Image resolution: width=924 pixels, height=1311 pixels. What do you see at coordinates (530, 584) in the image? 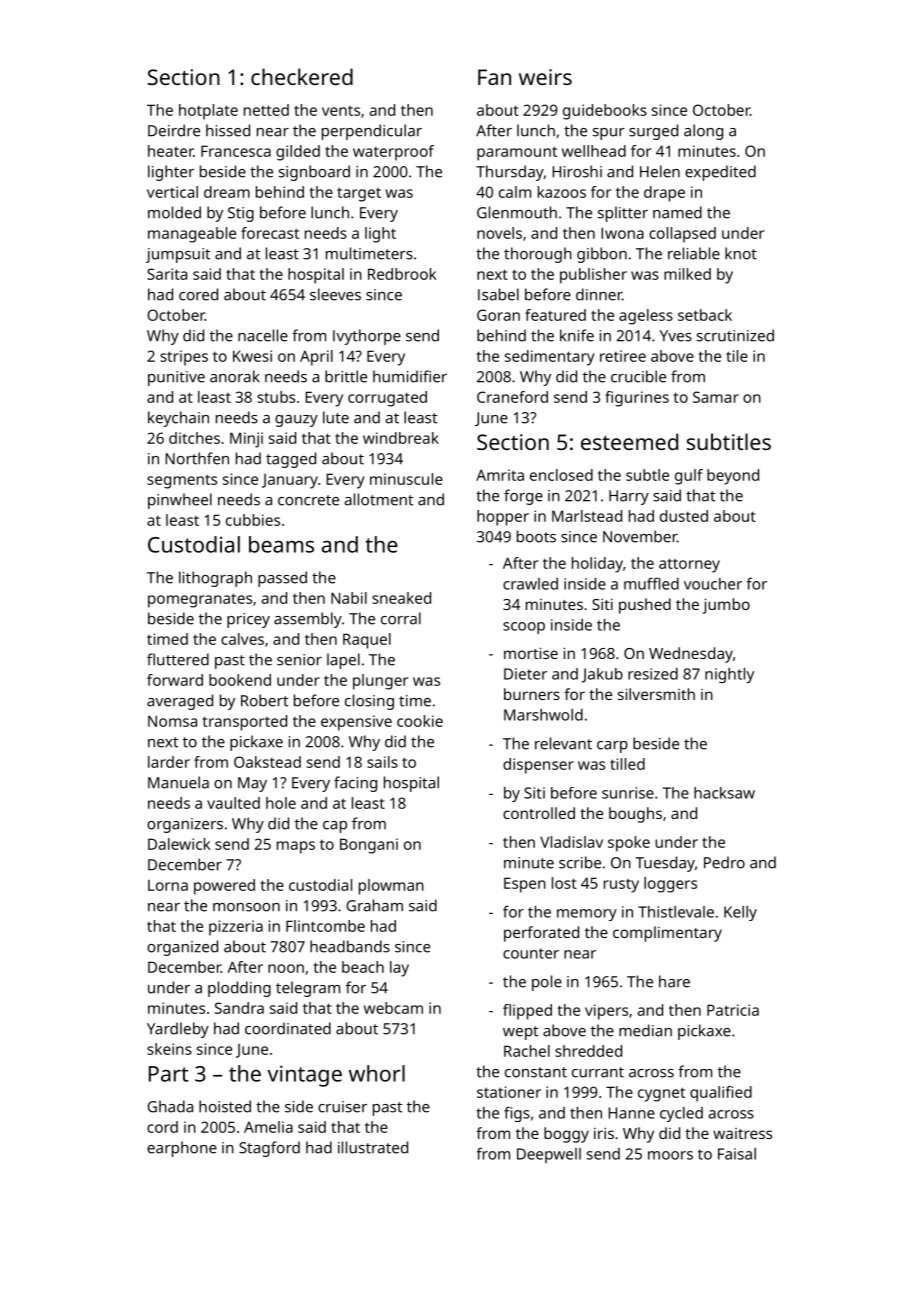
I see `crawled` at bounding box center [530, 584].
